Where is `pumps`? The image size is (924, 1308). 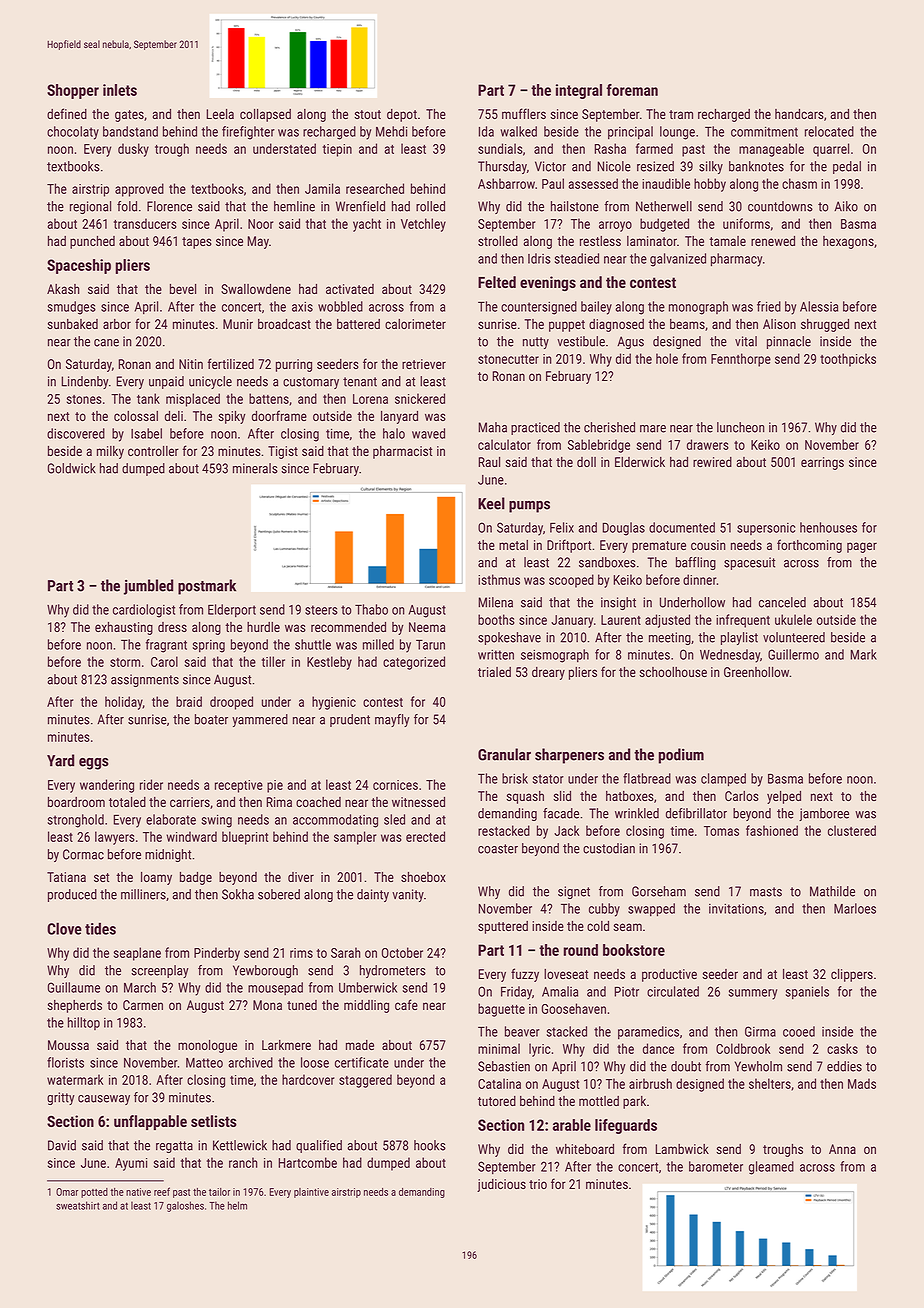
pumps is located at coordinates (529, 507).
